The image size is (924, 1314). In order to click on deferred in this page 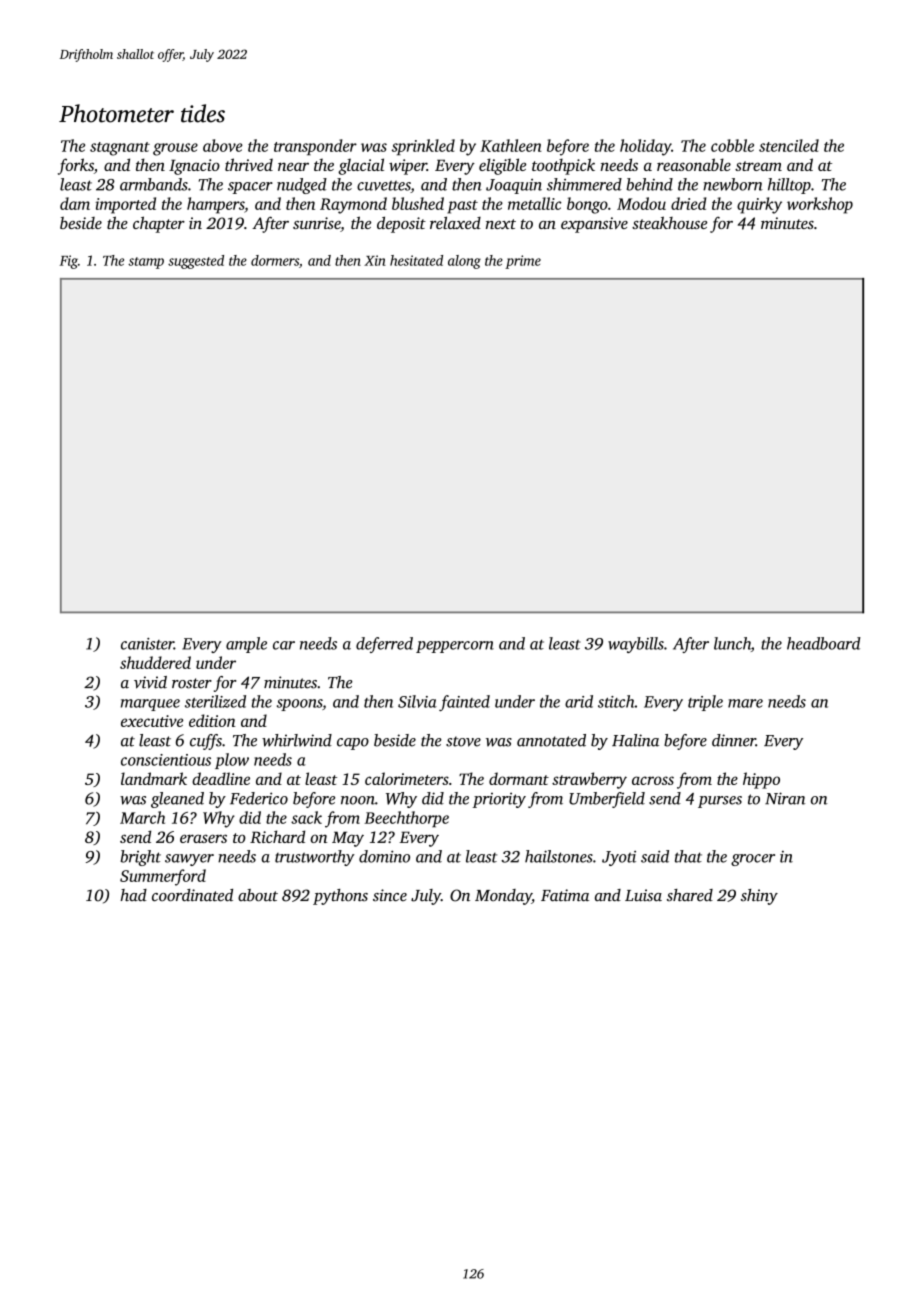, I will do `click(384, 645)`.
